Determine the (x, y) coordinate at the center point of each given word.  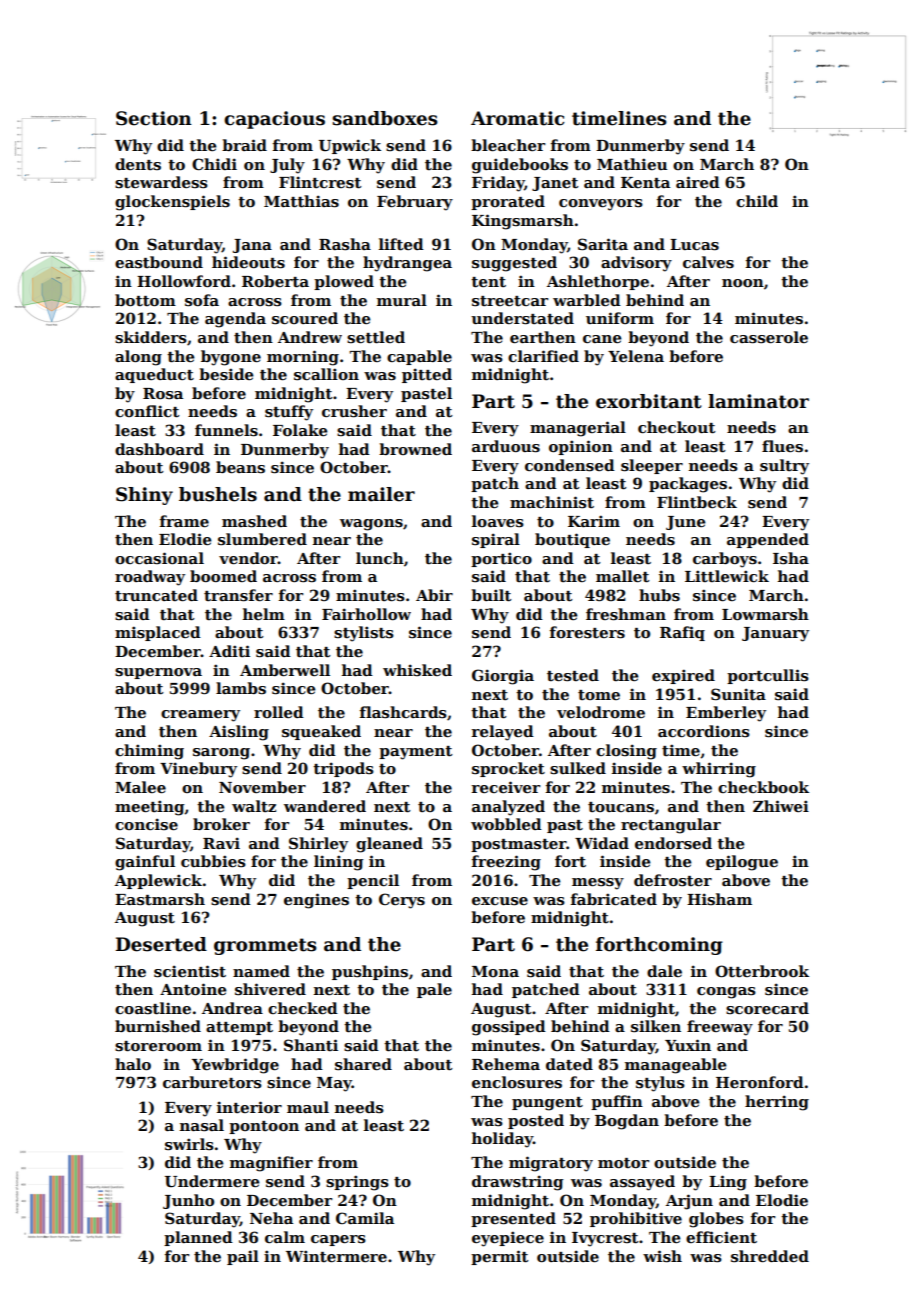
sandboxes (385, 118)
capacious (274, 120)
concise (146, 824)
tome (599, 695)
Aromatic (517, 118)
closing (626, 752)
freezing (506, 863)
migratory (551, 1164)
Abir (434, 595)
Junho (188, 1201)
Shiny (144, 496)
